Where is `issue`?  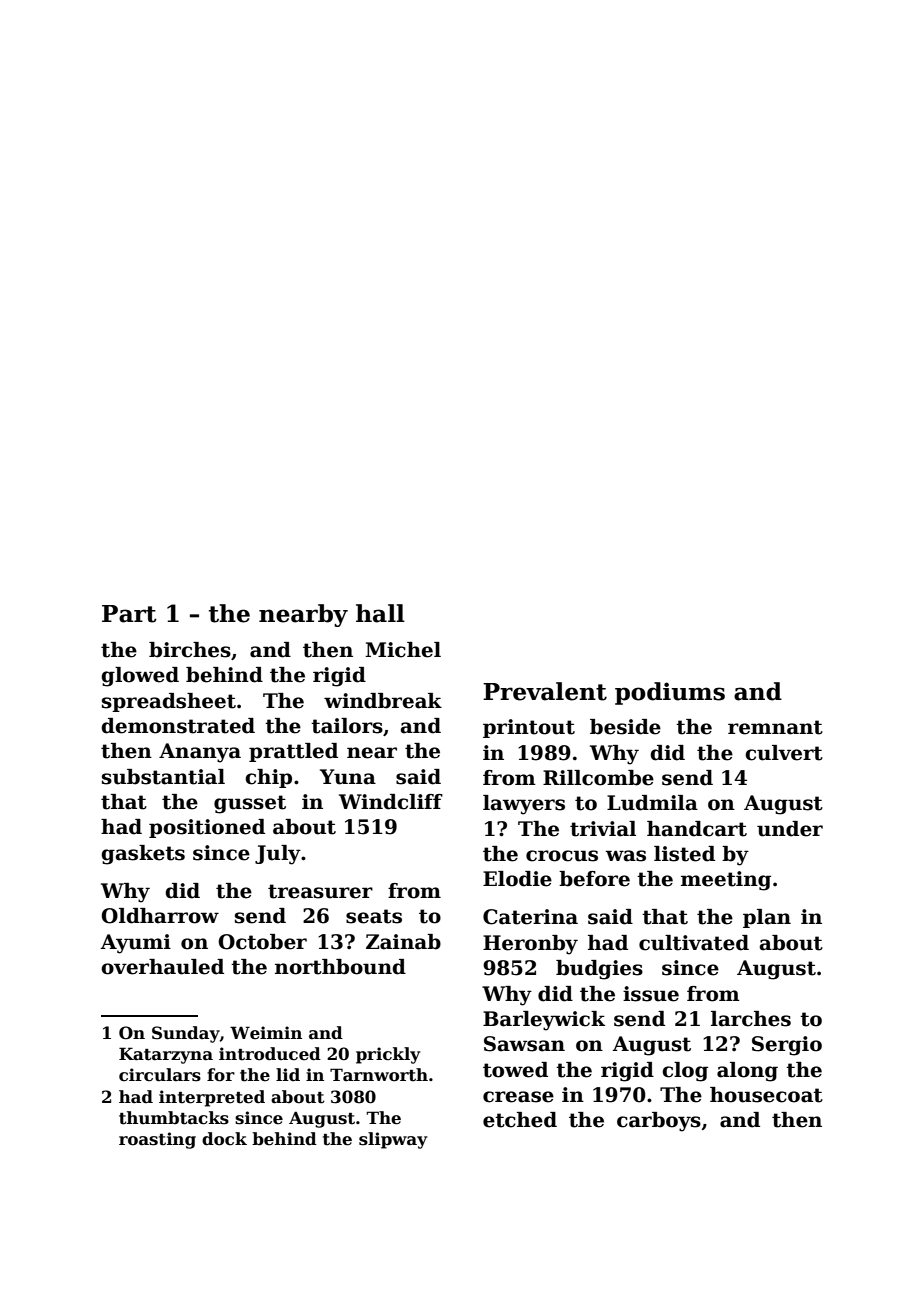
issue is located at coordinates (651, 994).
